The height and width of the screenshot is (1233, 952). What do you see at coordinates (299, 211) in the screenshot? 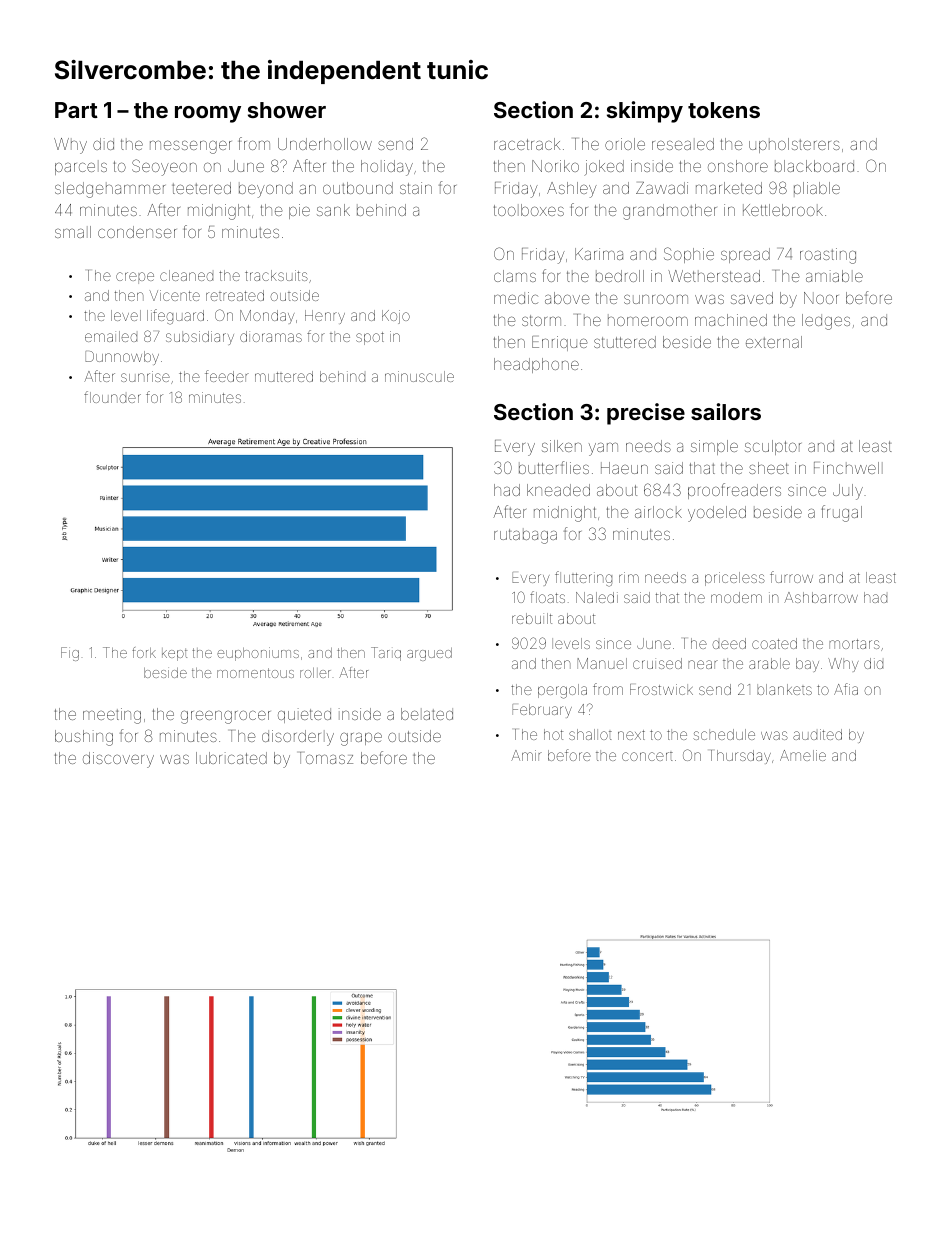
I see `pie` at bounding box center [299, 211].
